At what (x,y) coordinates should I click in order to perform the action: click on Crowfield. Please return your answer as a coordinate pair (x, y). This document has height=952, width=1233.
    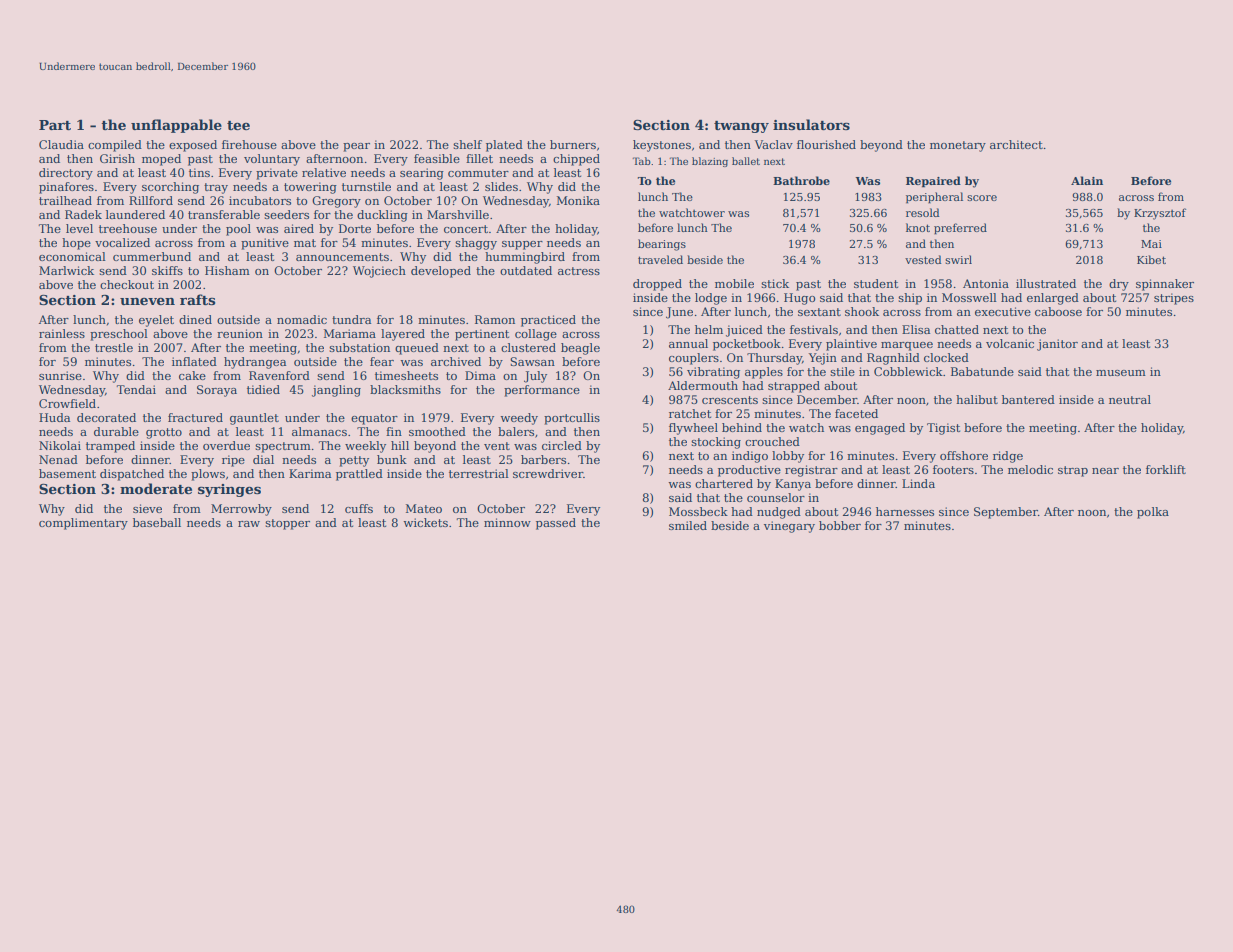
    Looking at the image, I should click on (67, 403).
